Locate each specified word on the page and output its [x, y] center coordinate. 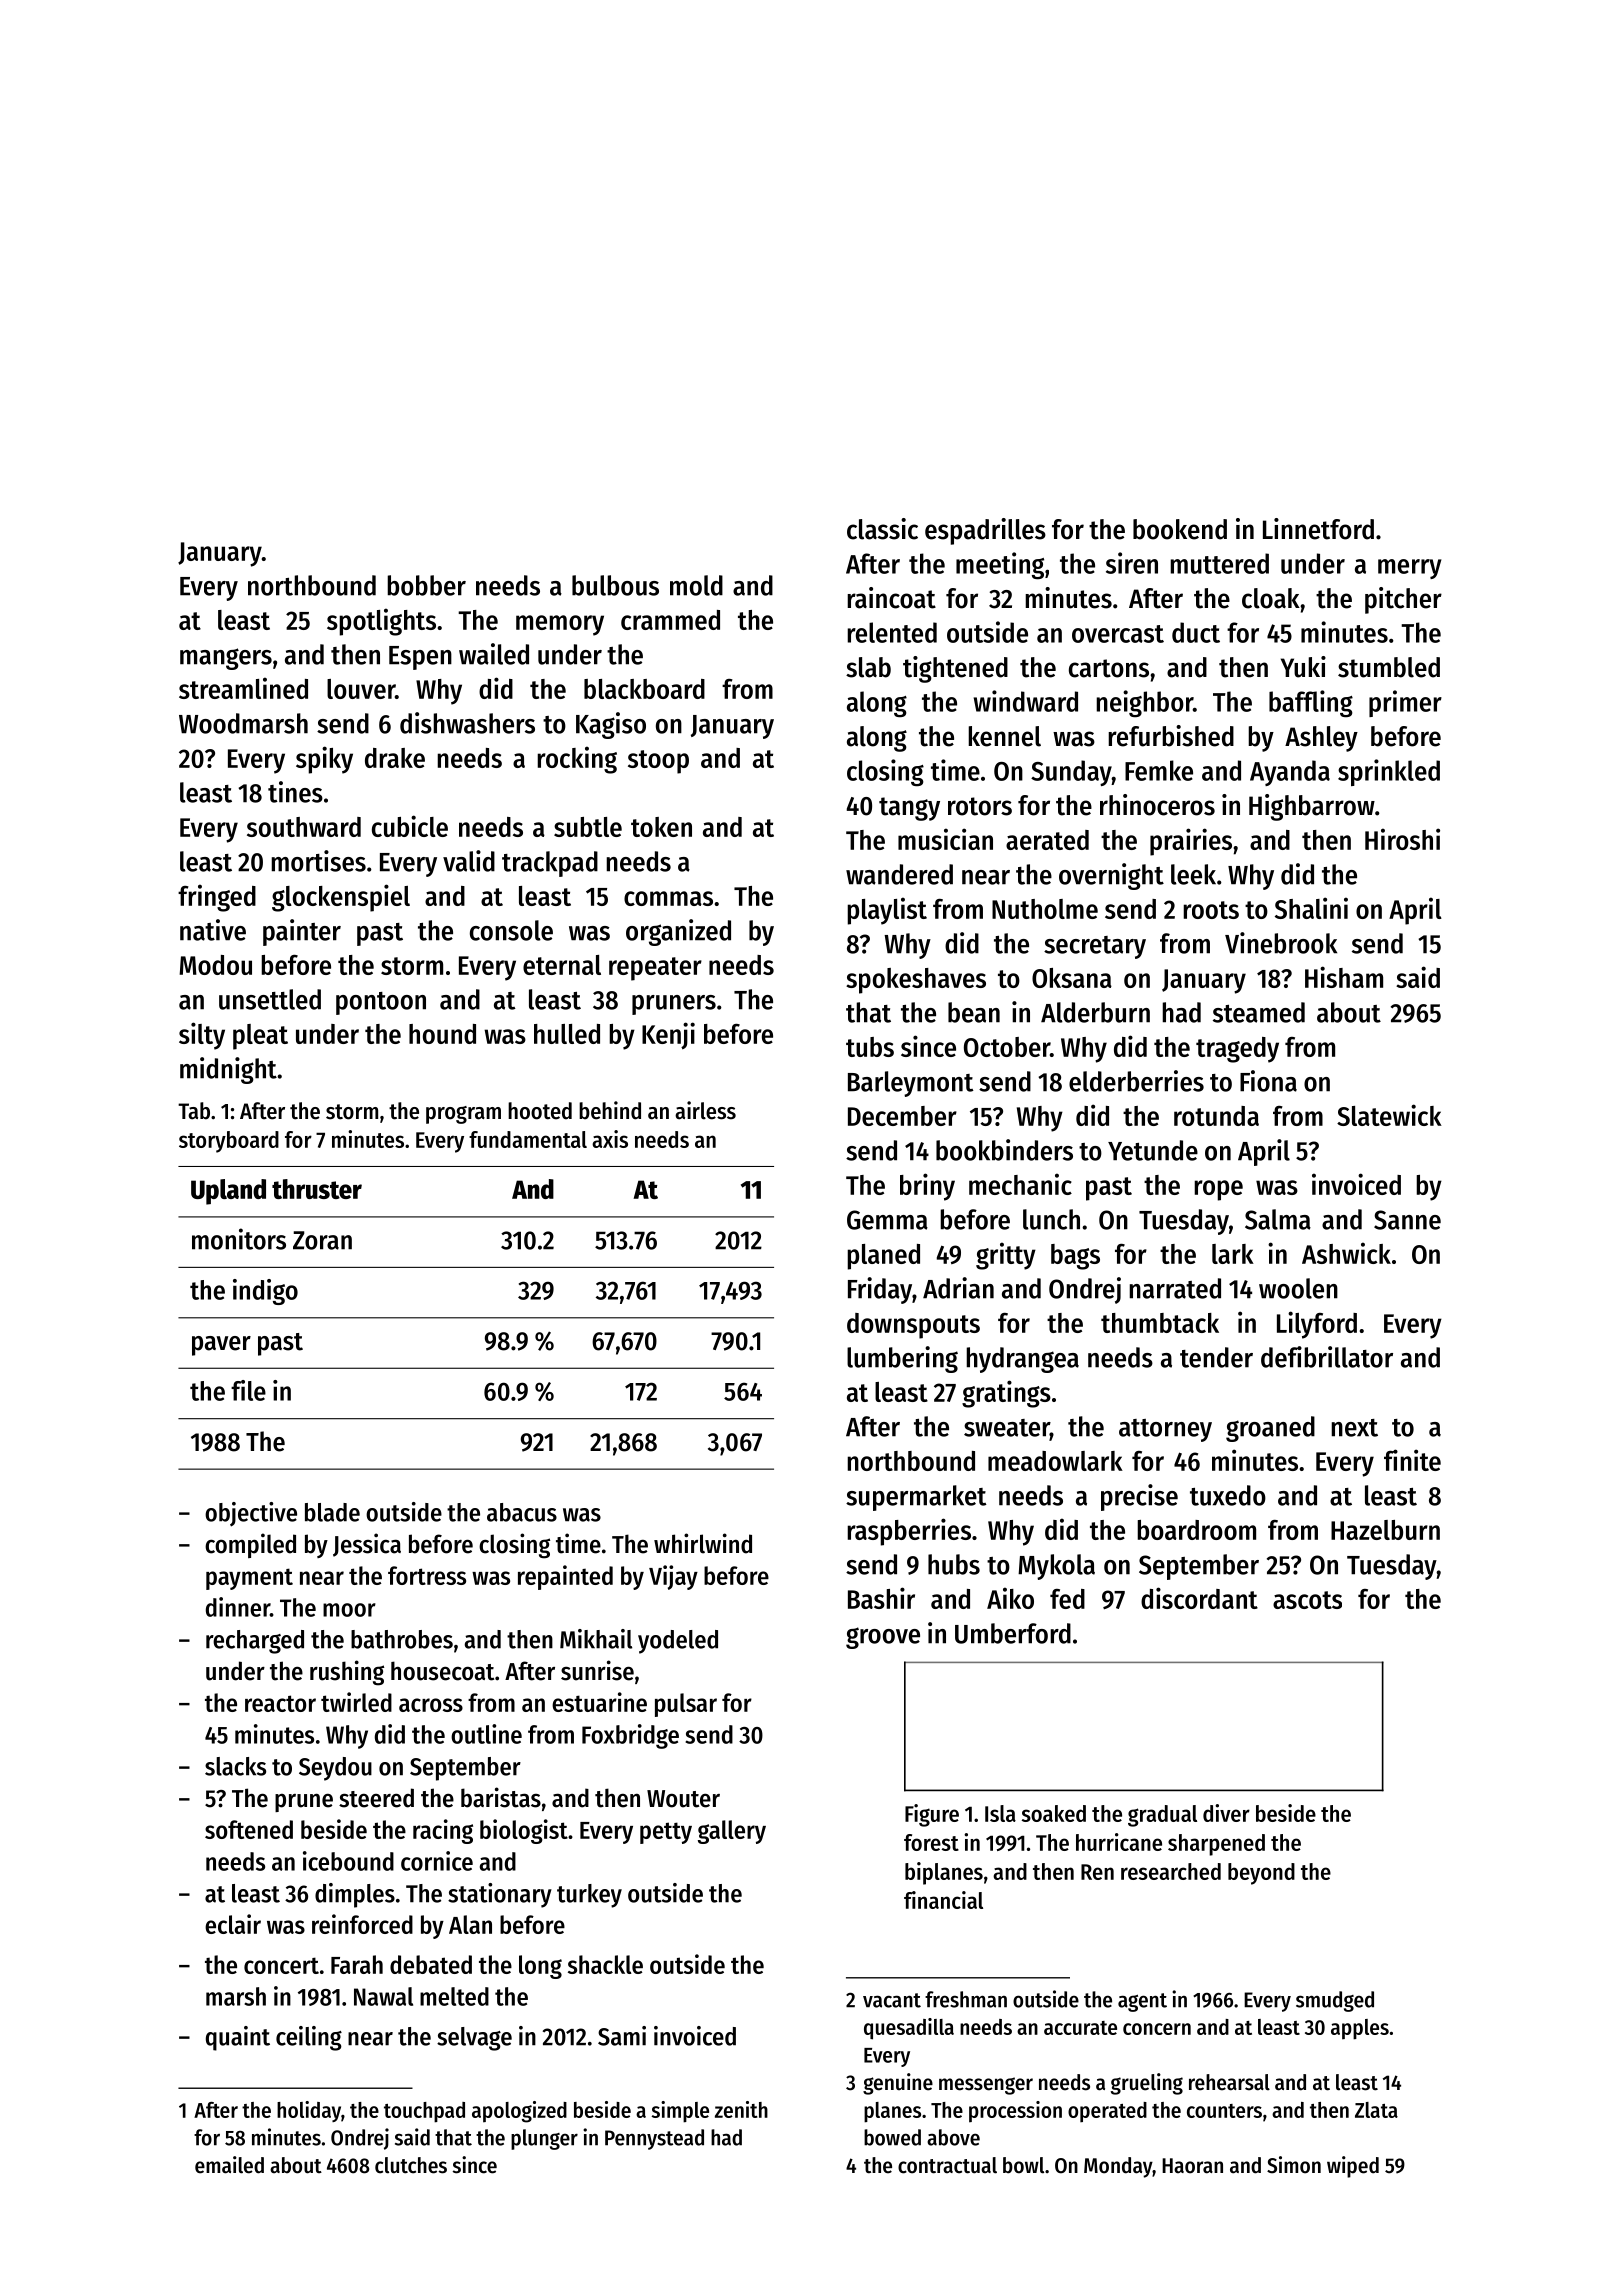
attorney [1165, 1430]
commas [668, 898]
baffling [1311, 703]
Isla [1000, 1813]
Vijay [673, 1577]
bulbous [615, 585]
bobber [426, 585]
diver [1226, 1813]
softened [249, 1829]
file [248, 1390]
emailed [229, 2165]
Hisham [1344, 977]
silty [202, 1036]
